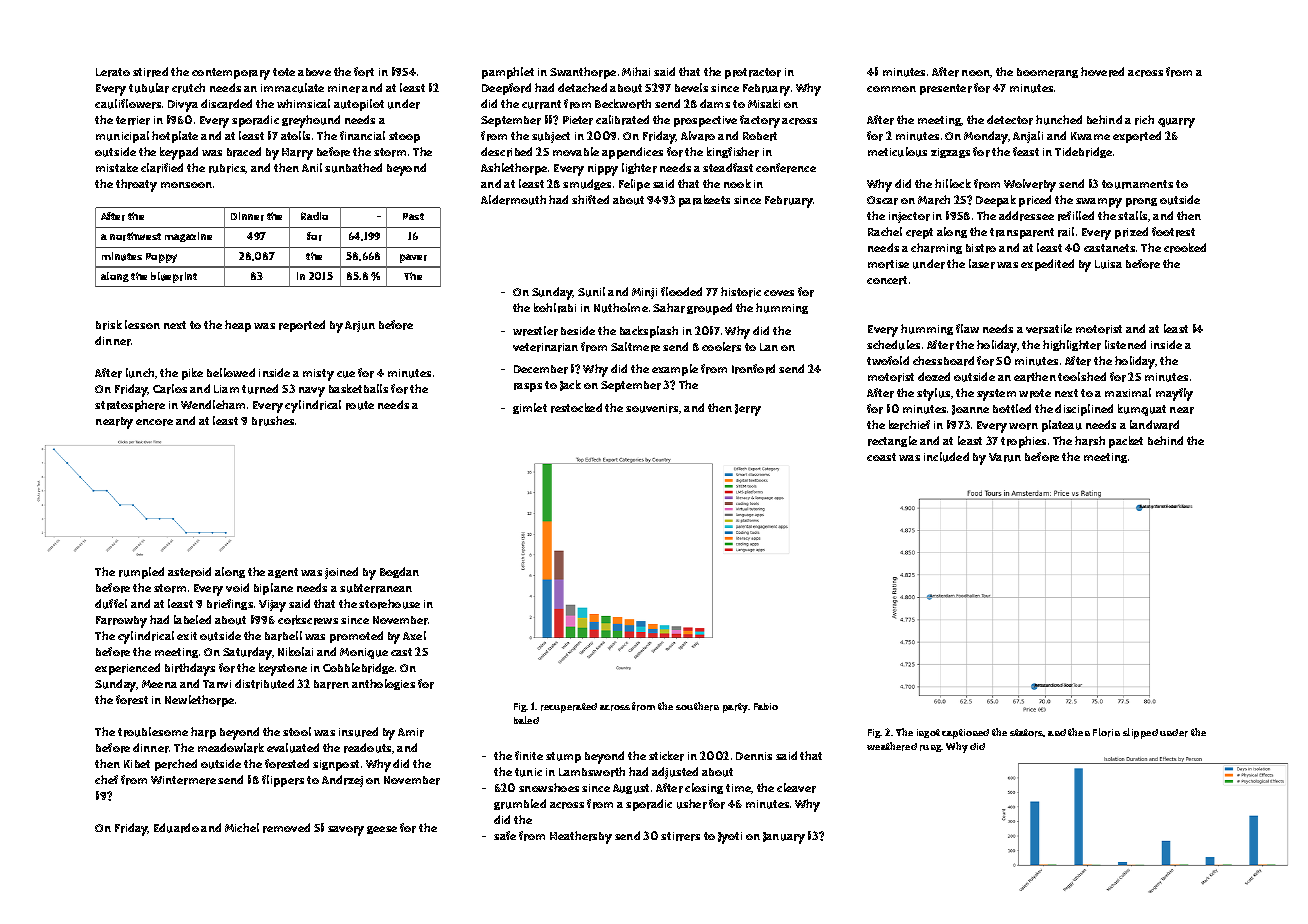 The image size is (1308, 924). Describe the element at coordinates (318, 375) in the image. I see `misty` at that location.
